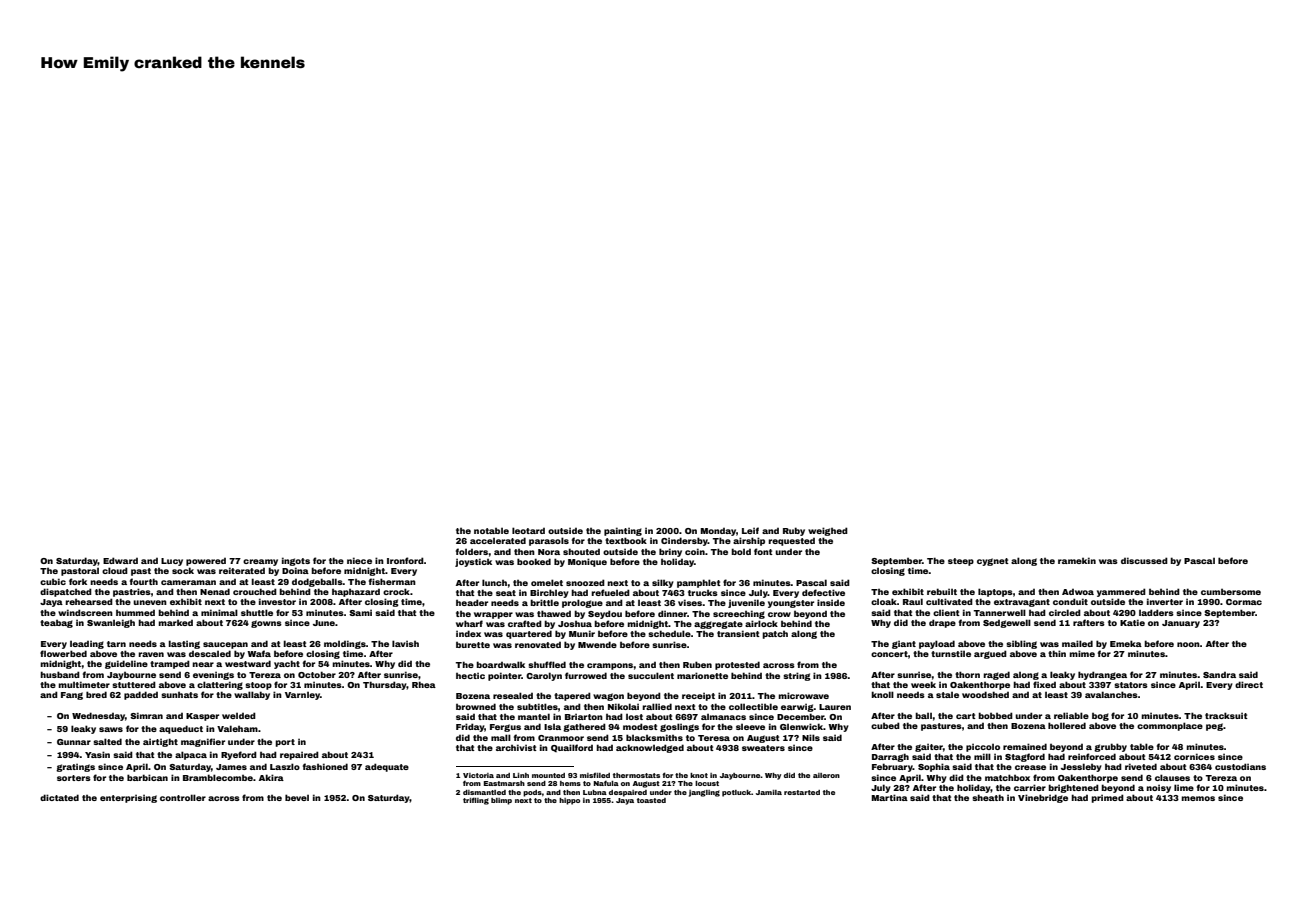 The image size is (1308, 924). What do you see at coordinates (823, 592) in the document?
I see `defective` at bounding box center [823, 592].
